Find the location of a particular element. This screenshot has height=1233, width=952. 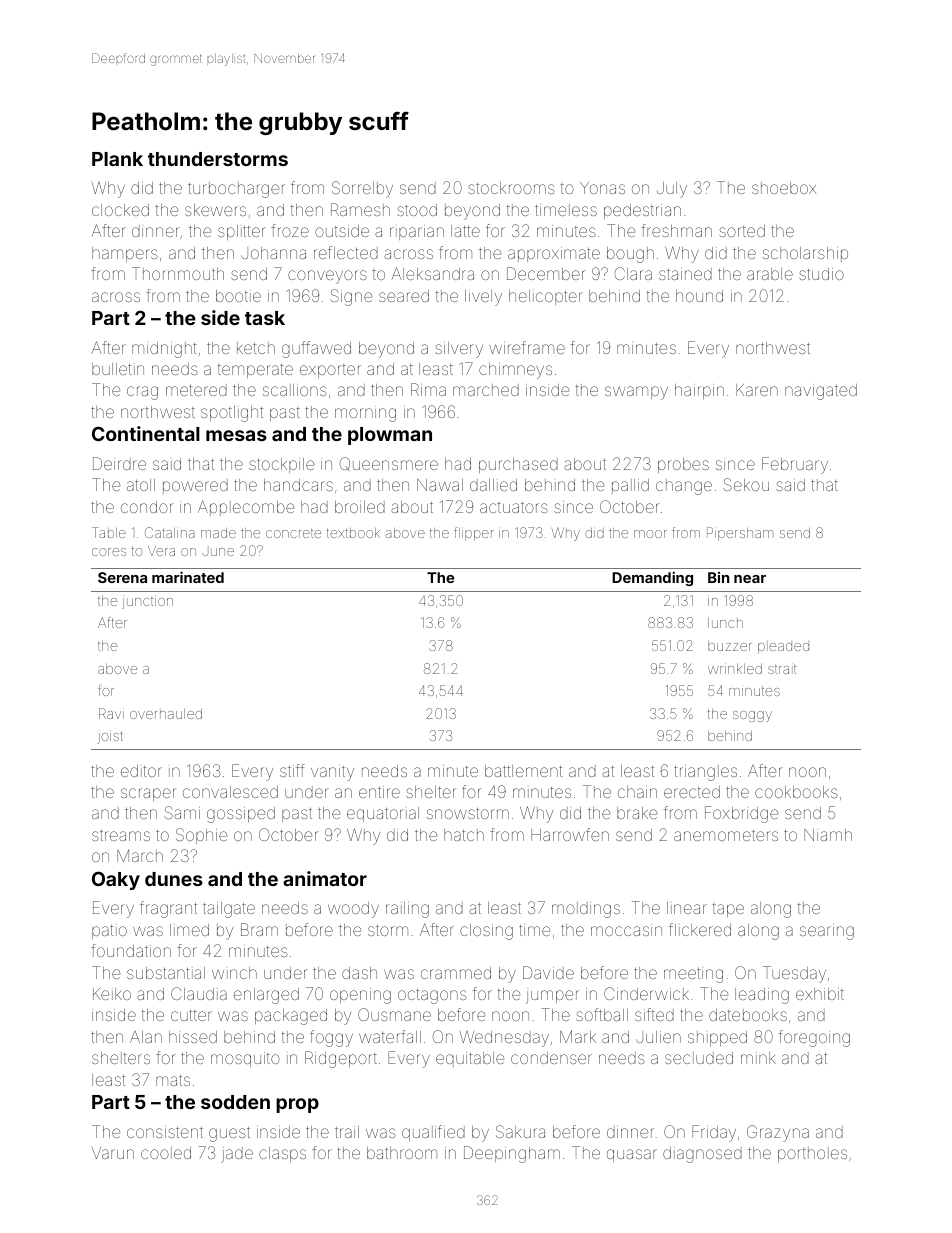

strait is located at coordinates (782, 669).
